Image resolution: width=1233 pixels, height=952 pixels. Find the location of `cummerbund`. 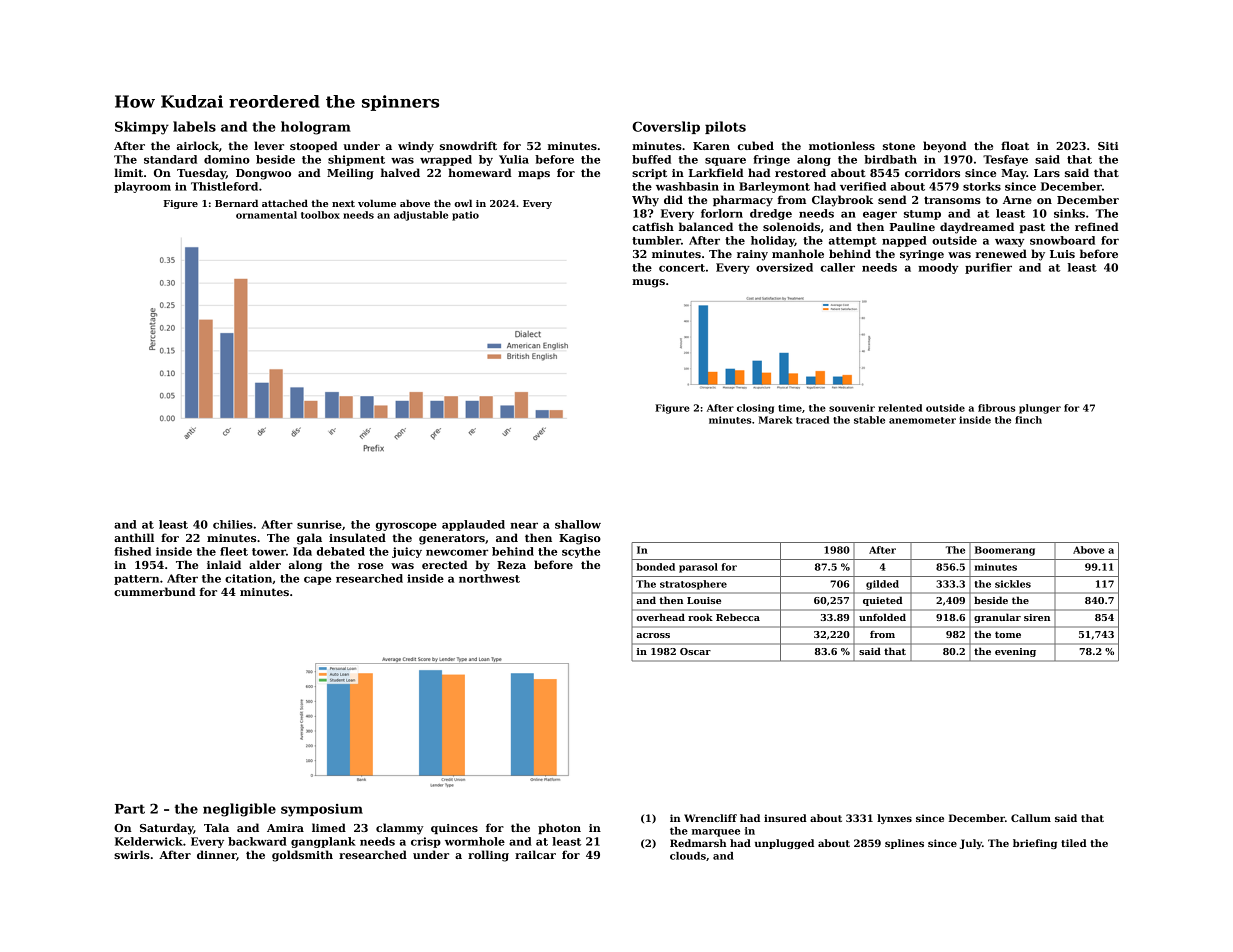

cummerbund is located at coordinates (155, 591).
